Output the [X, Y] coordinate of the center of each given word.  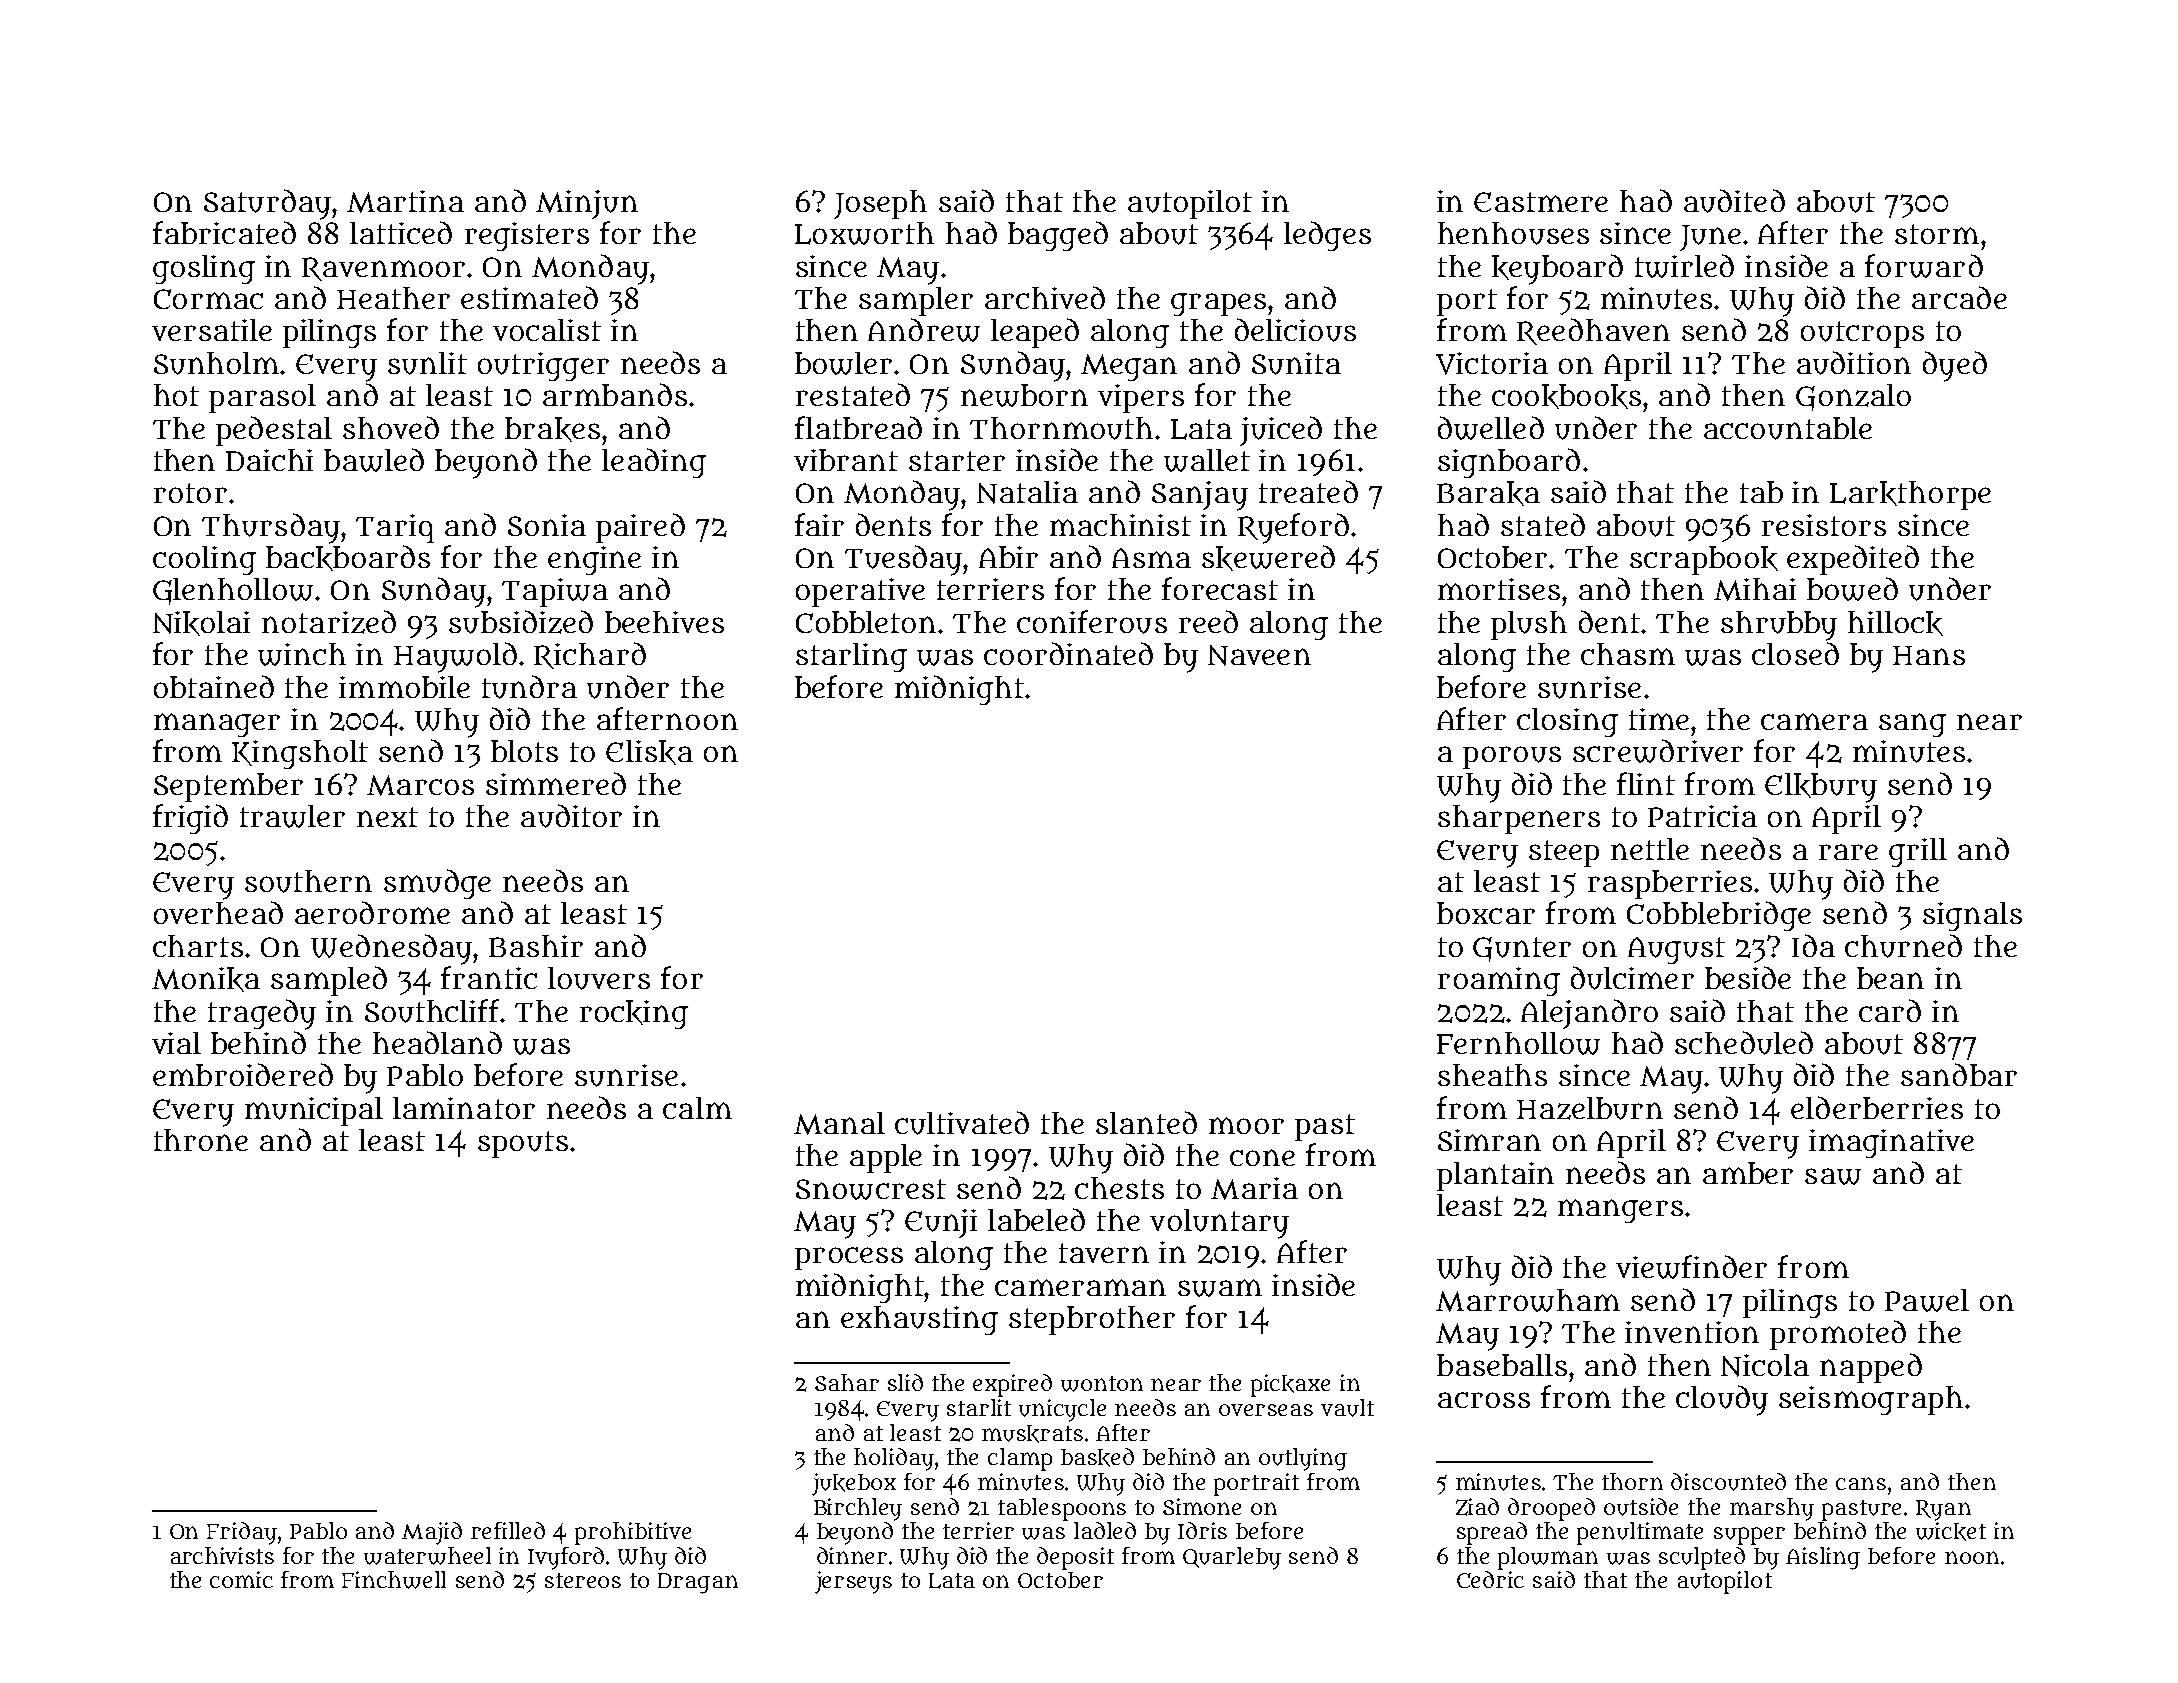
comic [241, 1579]
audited [1734, 201]
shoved [391, 427]
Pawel [1927, 1300]
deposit [1075, 1558]
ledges [1327, 236]
